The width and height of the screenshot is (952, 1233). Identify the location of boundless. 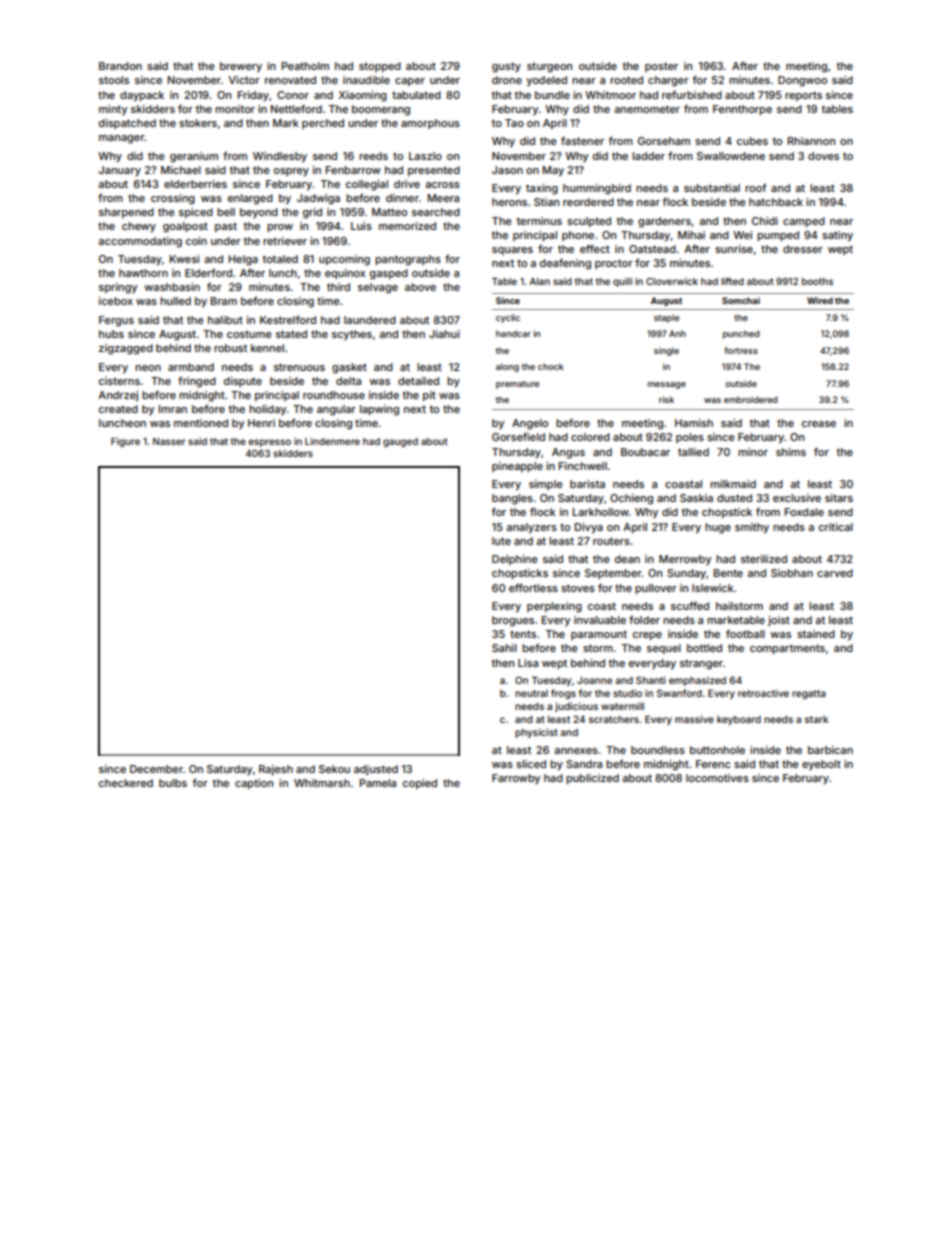
(658, 750).
